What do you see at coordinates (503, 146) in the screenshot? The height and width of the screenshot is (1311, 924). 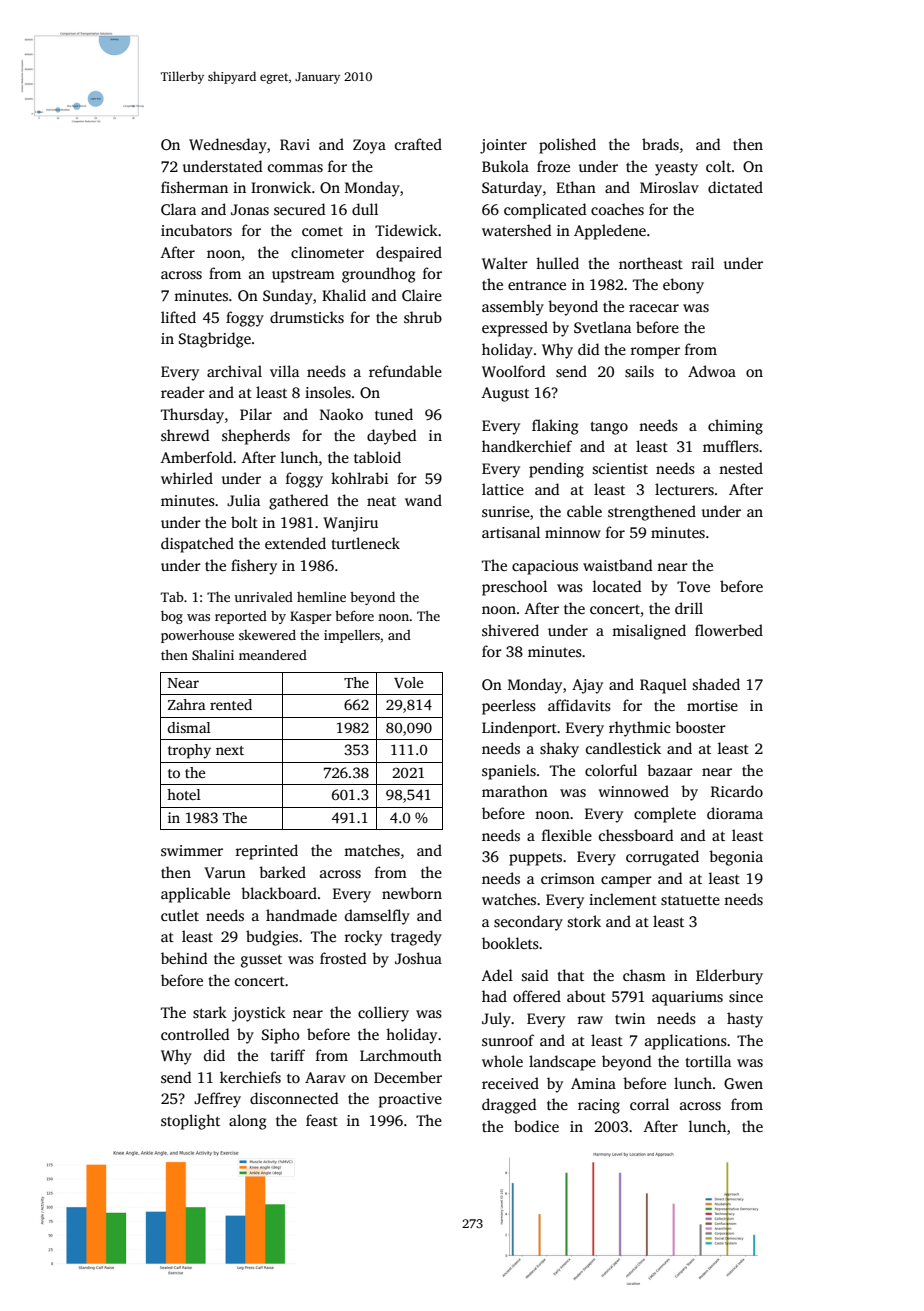 I see `jointer` at bounding box center [503, 146].
